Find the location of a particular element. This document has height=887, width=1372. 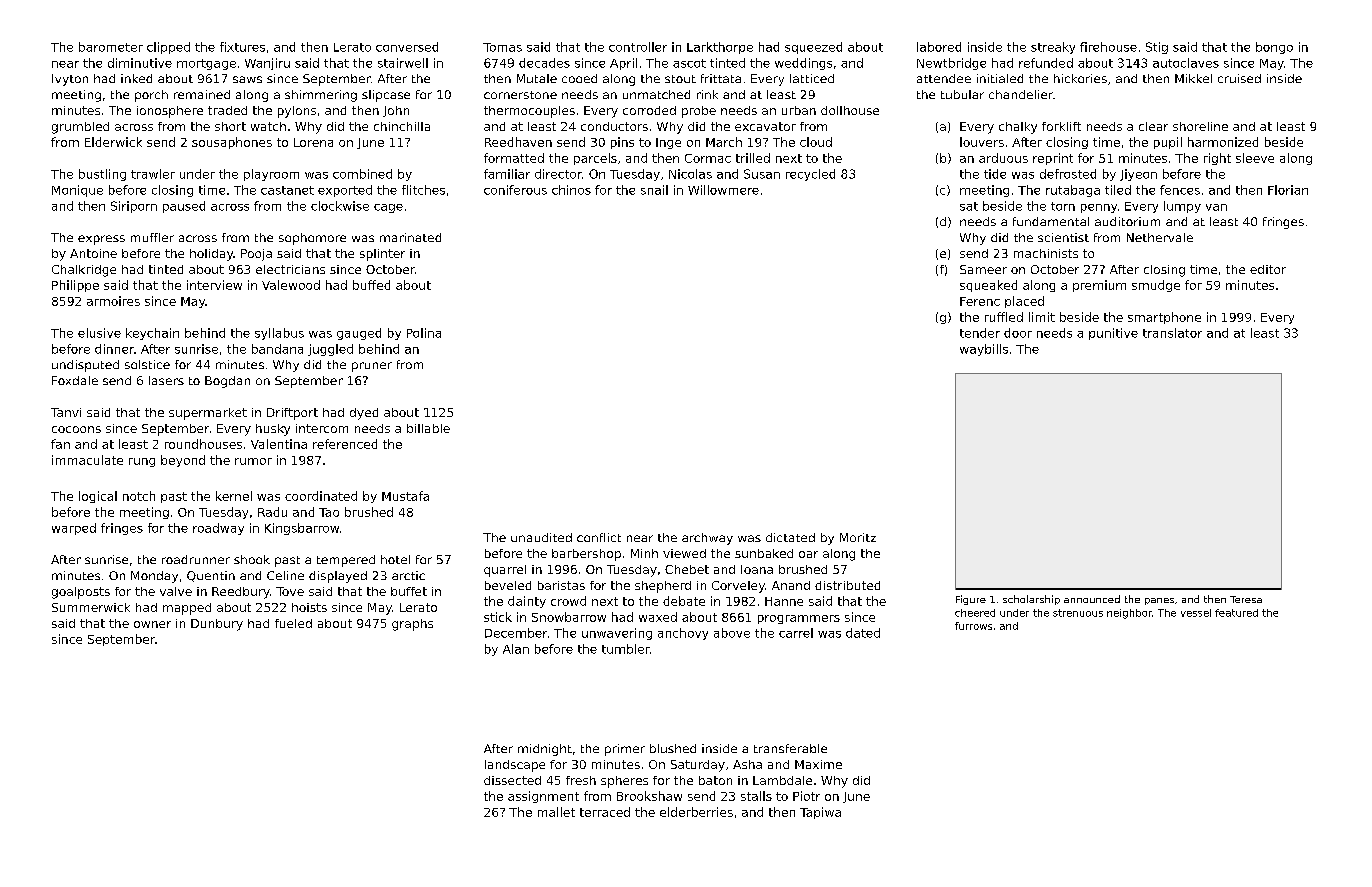

editor is located at coordinates (1268, 269).
